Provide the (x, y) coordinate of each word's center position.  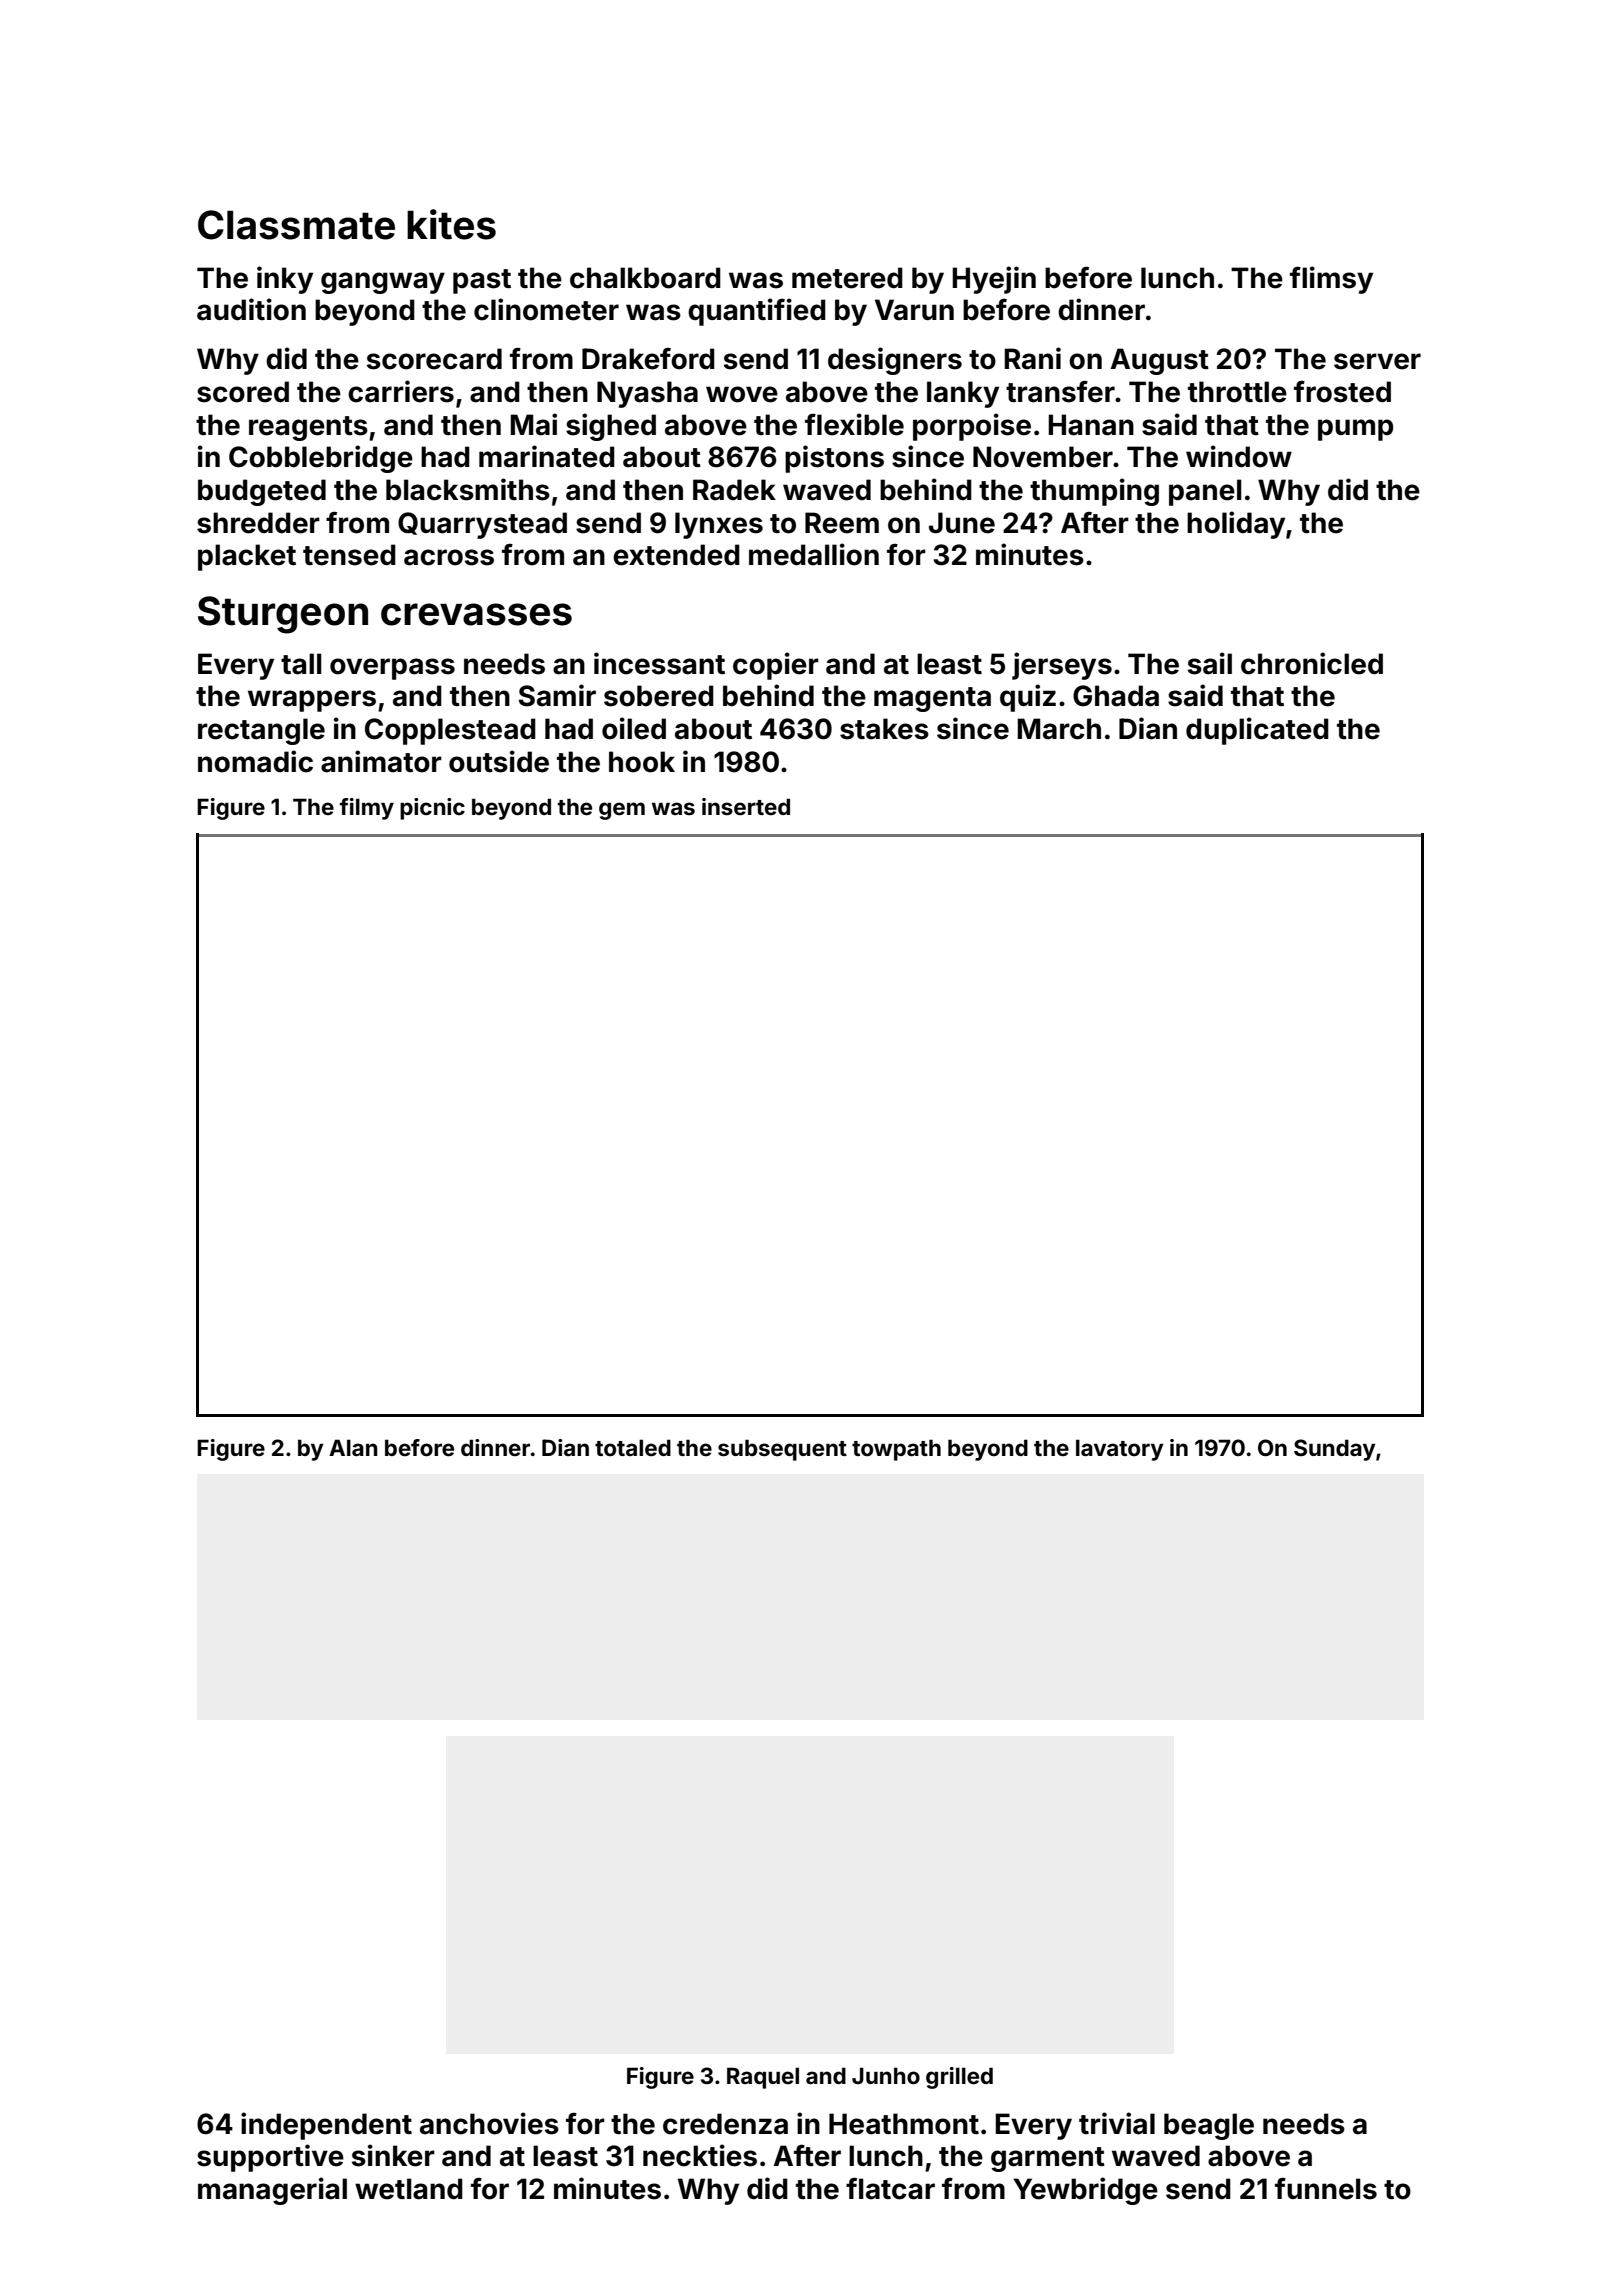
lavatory (1120, 1450)
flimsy (1331, 280)
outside (499, 761)
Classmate (296, 225)
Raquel (763, 2078)
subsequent (782, 1450)
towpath (896, 1450)
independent (326, 2126)
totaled (633, 1447)
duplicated (1257, 731)
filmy (367, 809)
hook (642, 762)
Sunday (1335, 1450)
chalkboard (645, 278)
